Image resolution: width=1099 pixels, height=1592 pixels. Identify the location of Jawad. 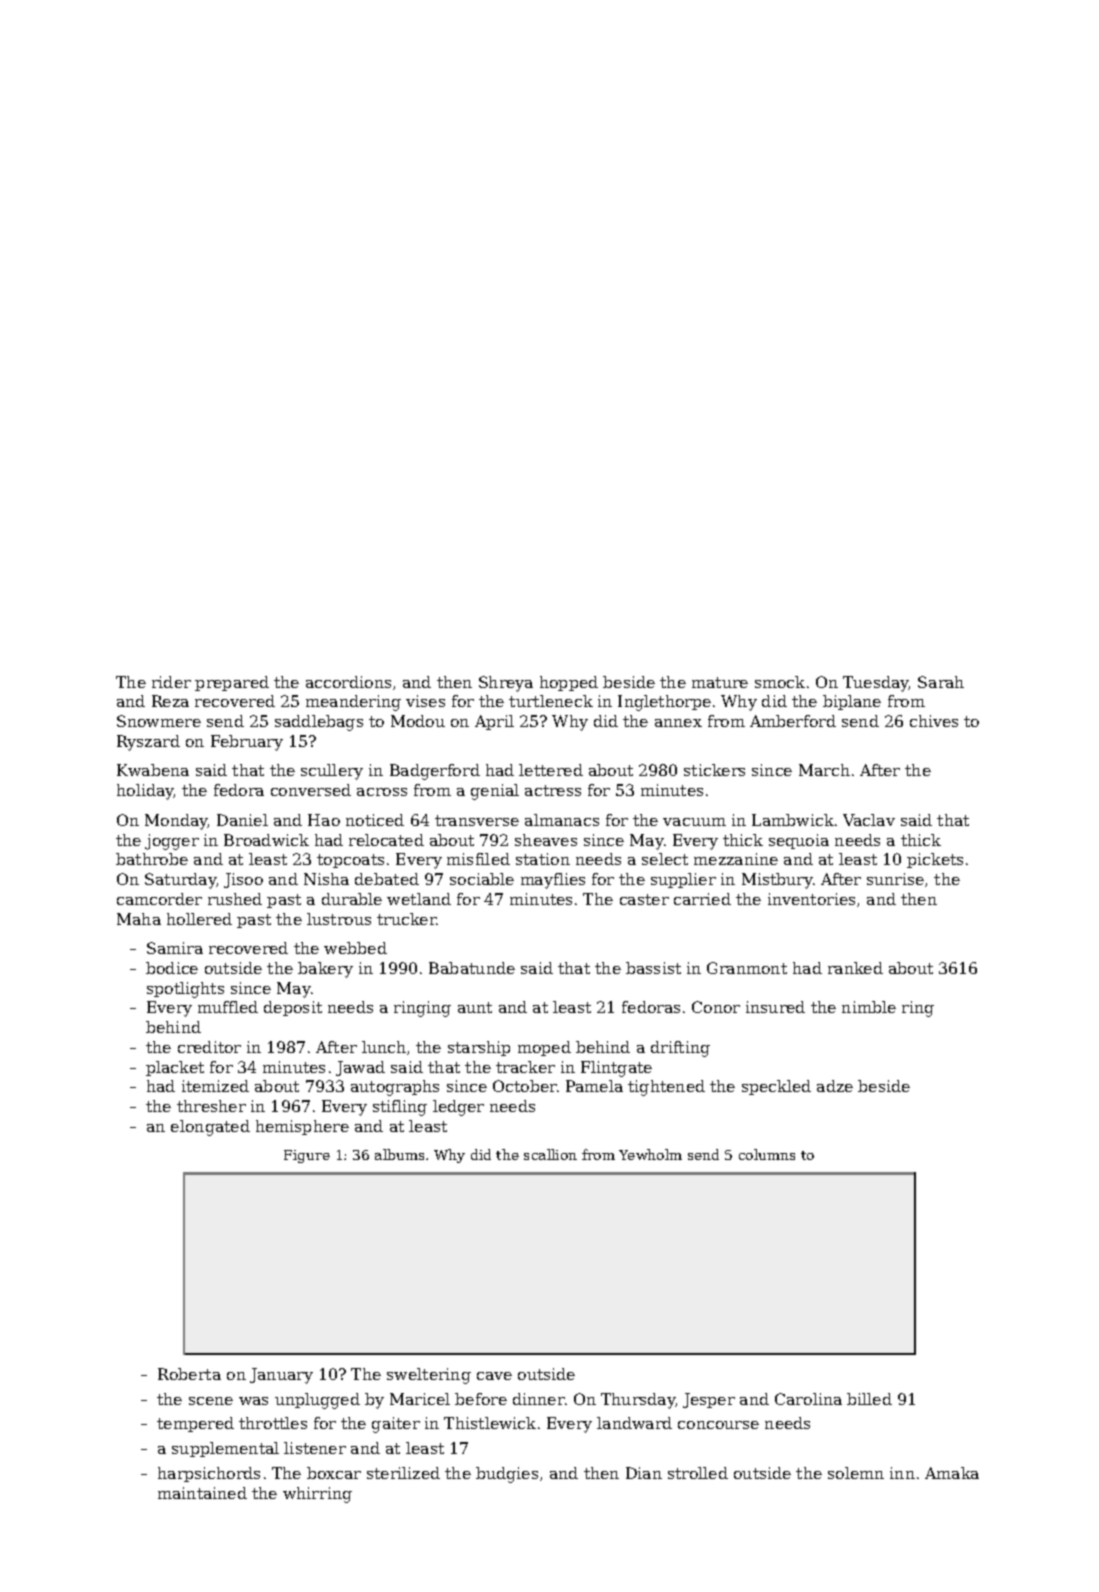
(360, 1068).
